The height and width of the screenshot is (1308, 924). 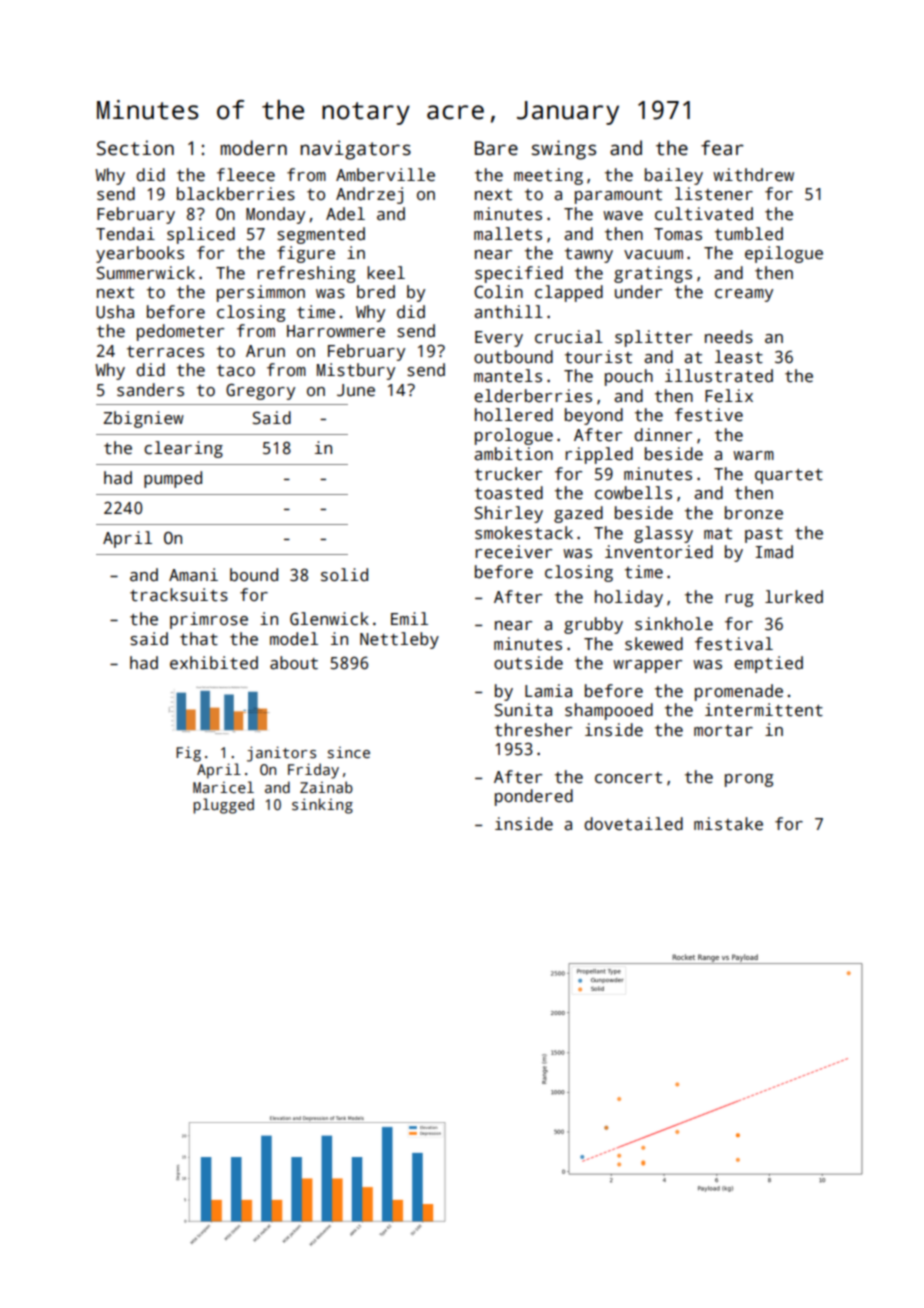 What do you see at coordinates (183, 449) in the screenshot?
I see `clearing` at bounding box center [183, 449].
